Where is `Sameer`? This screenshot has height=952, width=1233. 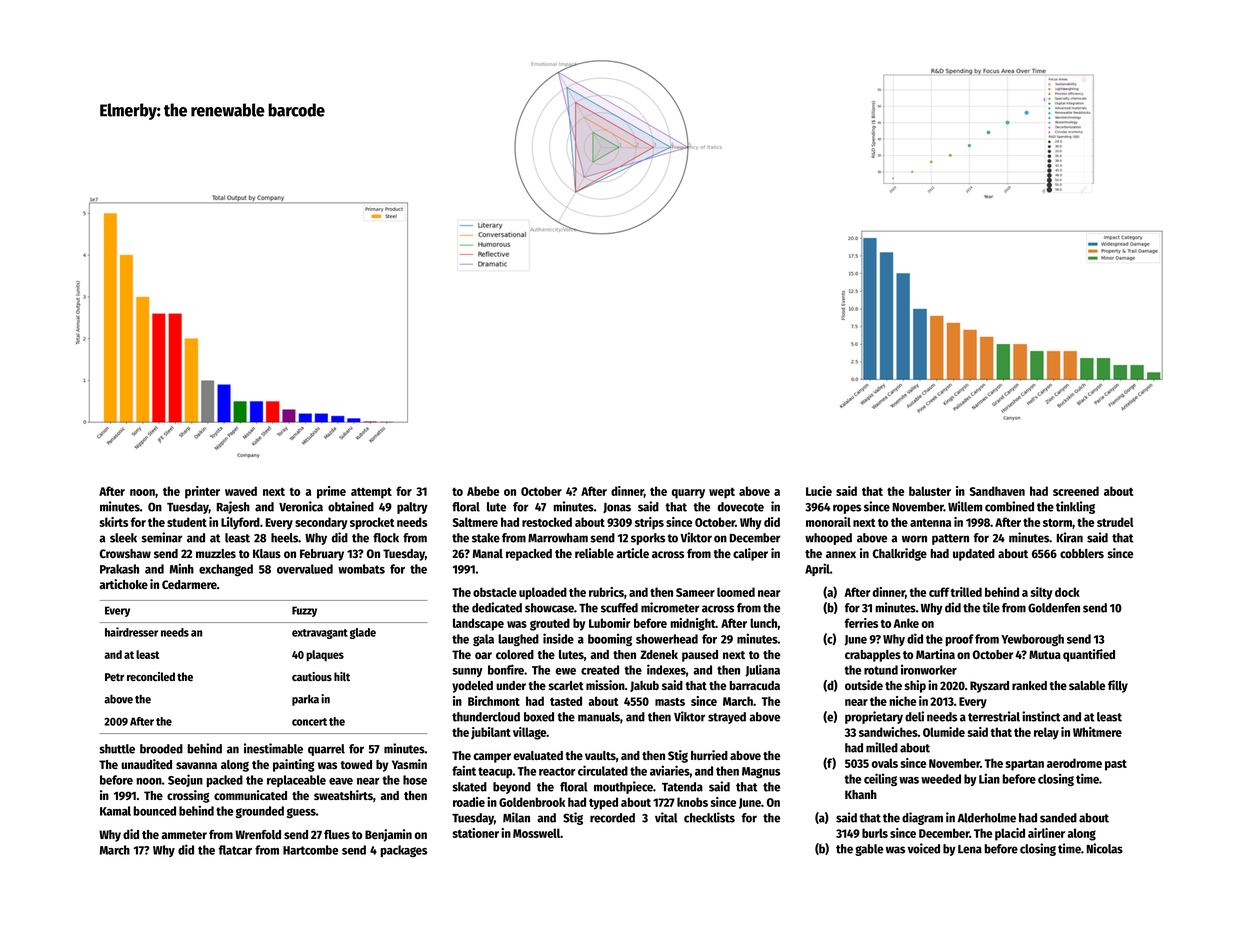 Sameer is located at coordinates (695, 592).
